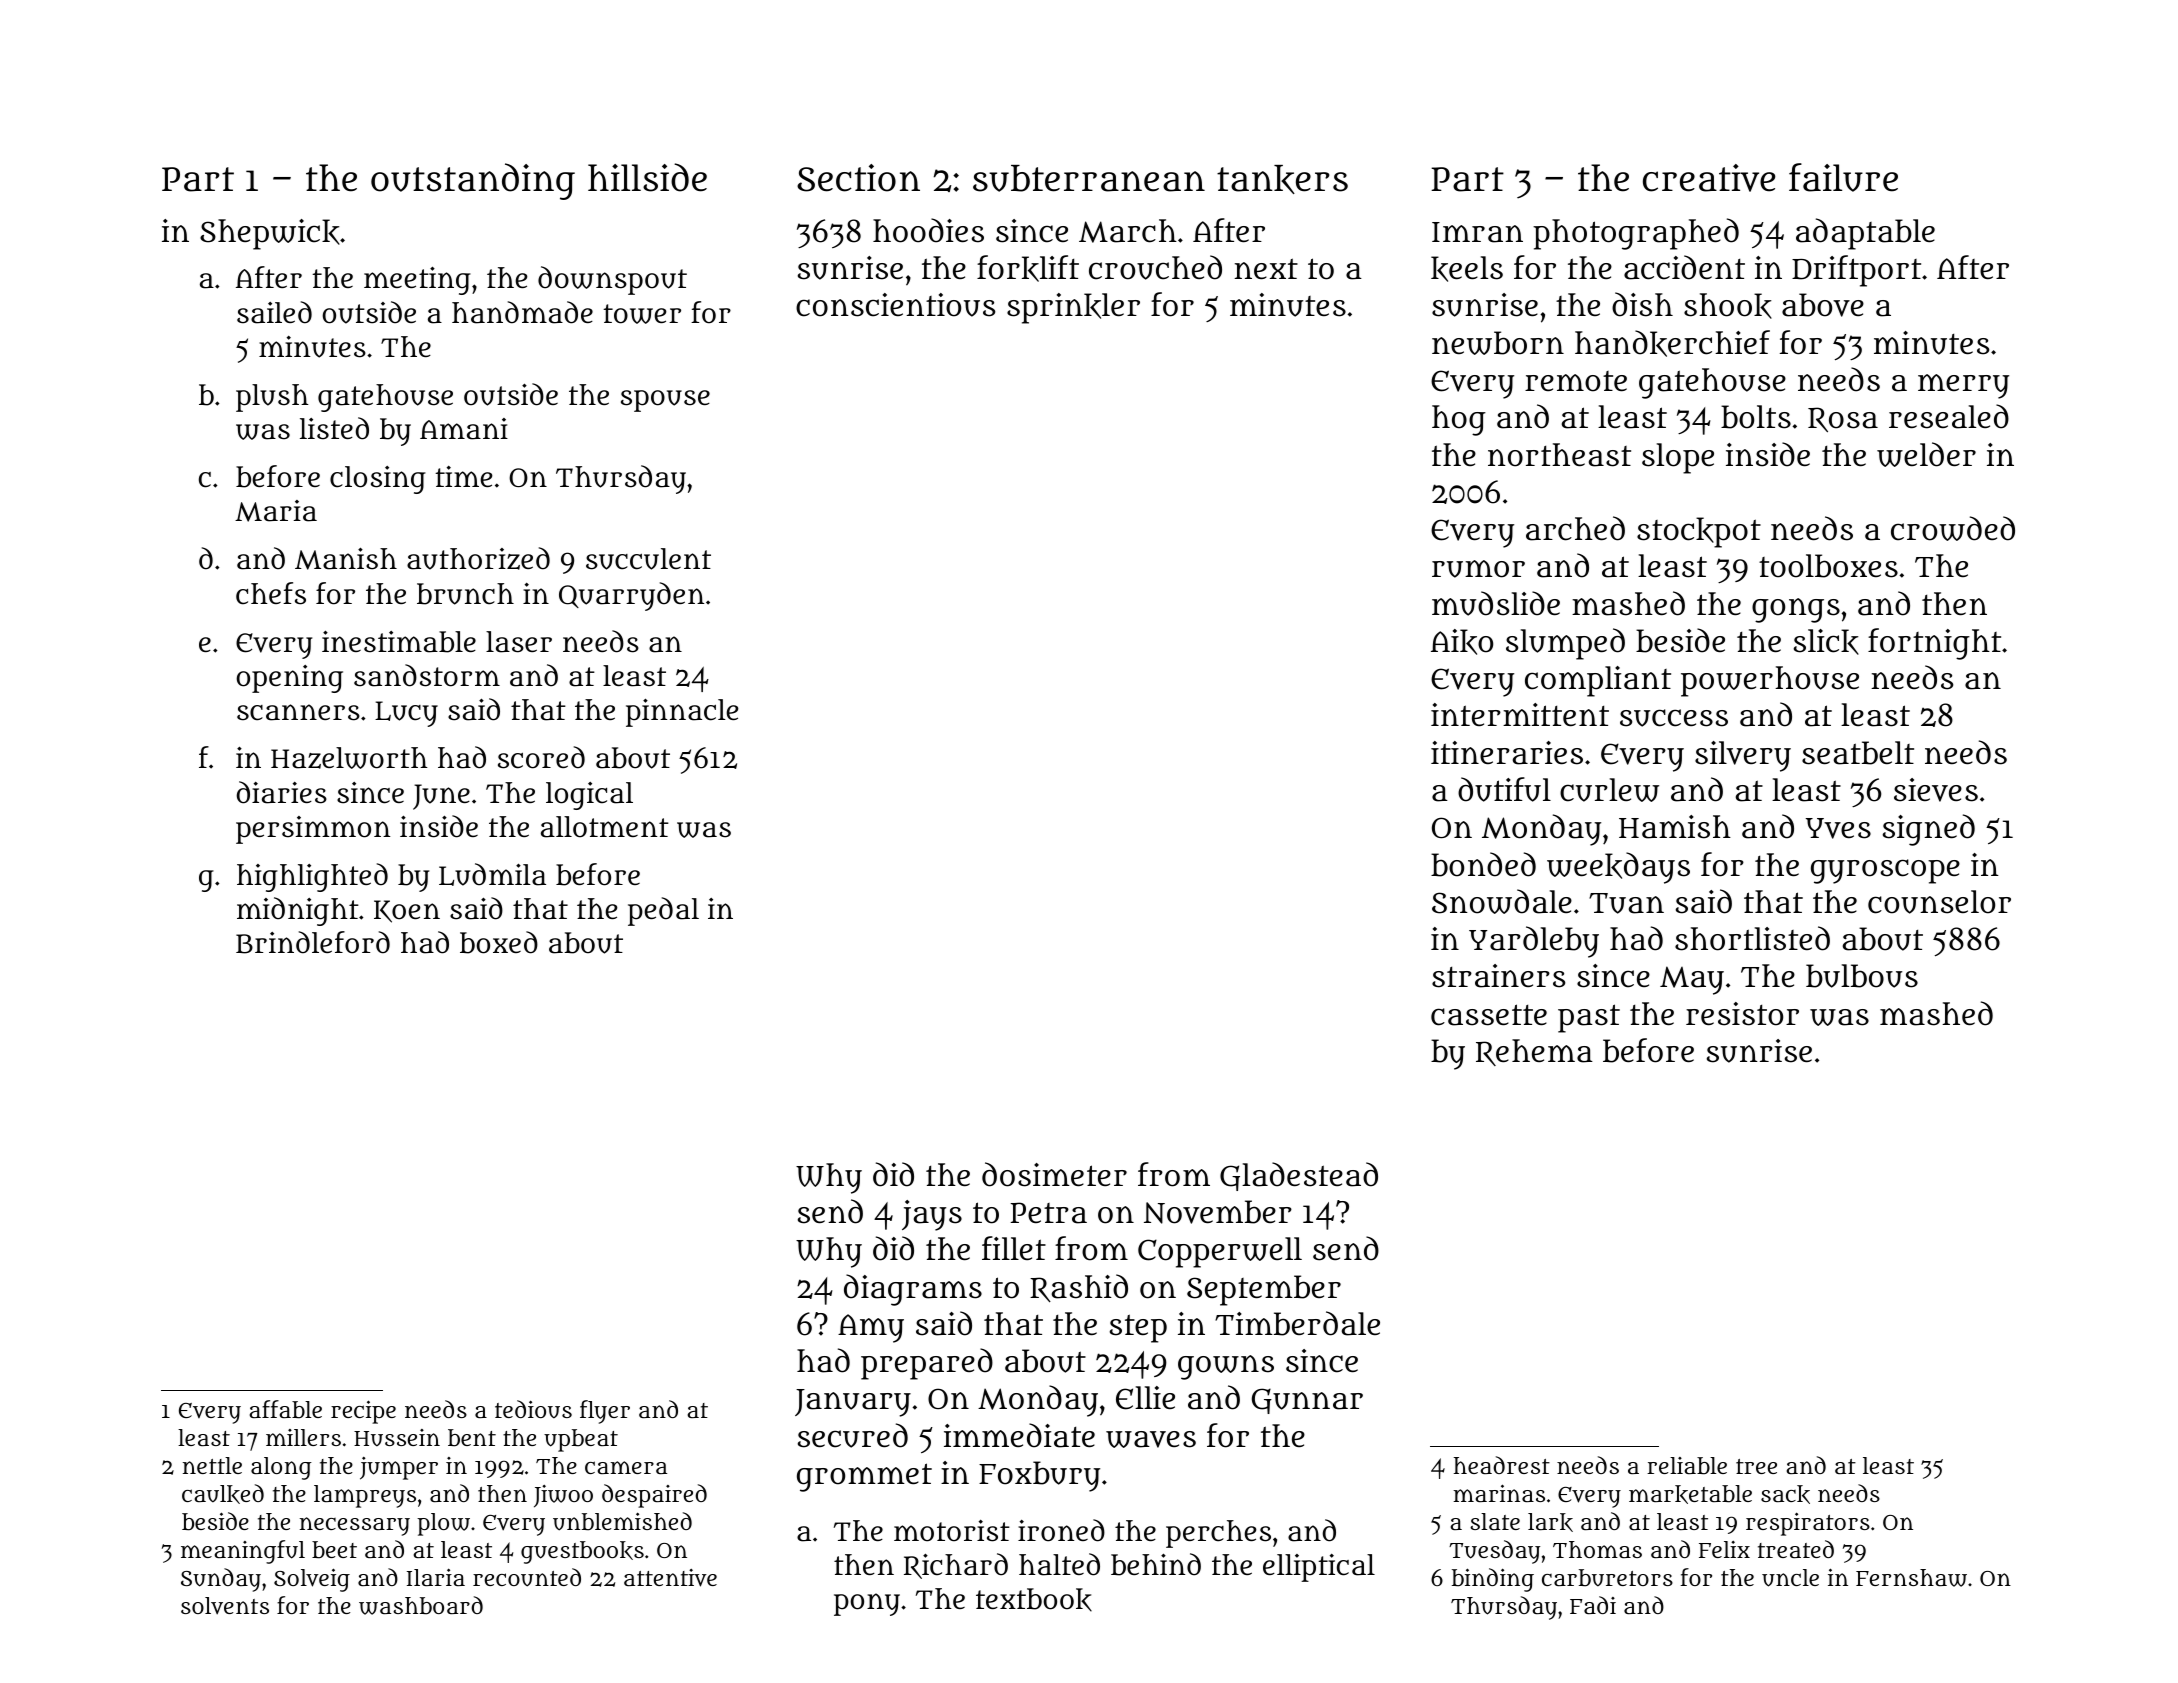 This screenshot has width=2178, height=1683. Describe the element at coordinates (421, 1605) in the screenshot. I see `washboard` at that location.
